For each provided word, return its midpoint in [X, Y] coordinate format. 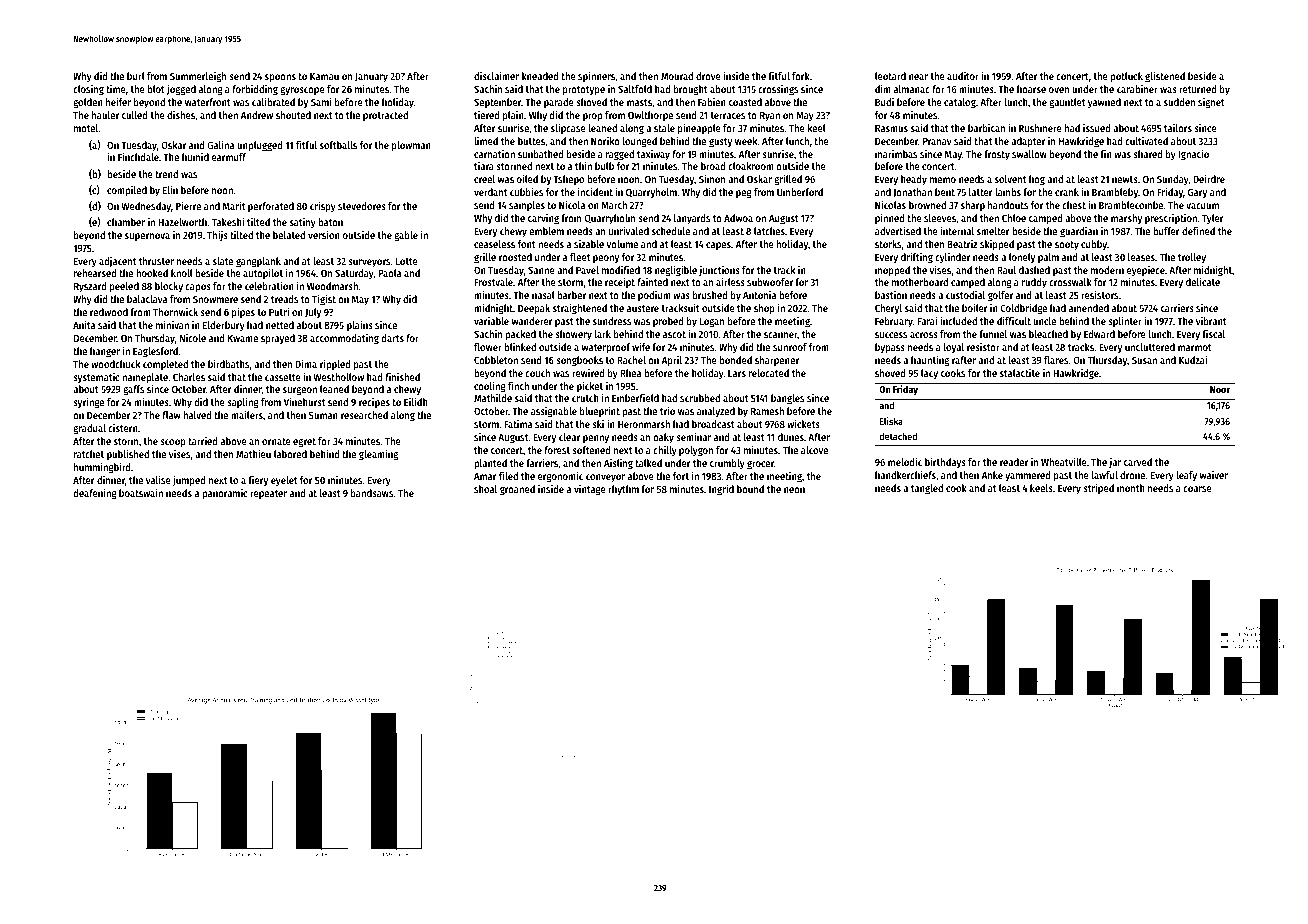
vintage [590, 490]
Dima [306, 364]
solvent [1010, 179]
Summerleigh [198, 77]
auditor [963, 76]
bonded [735, 360]
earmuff [229, 157]
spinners [597, 77]
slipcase [568, 129]
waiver [1214, 475]
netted [280, 325]
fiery [258, 481]
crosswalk [1070, 282]
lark [603, 334]
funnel [993, 334]
